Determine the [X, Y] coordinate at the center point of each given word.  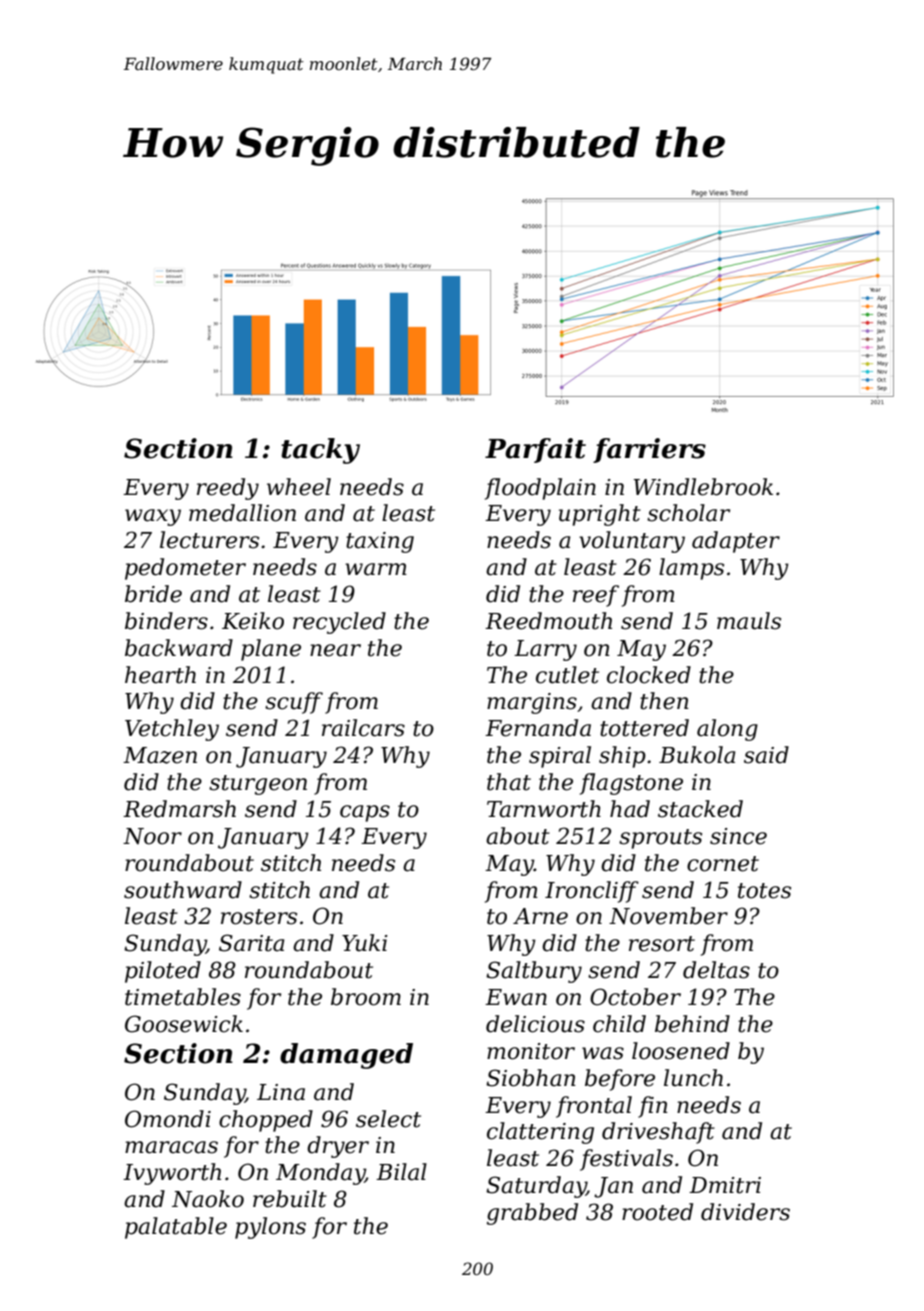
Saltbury [534, 972]
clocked [649, 675]
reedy [228, 489]
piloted [163, 972]
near [335, 650]
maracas [171, 1147]
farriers [649, 450]
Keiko [253, 621]
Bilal [401, 1172]
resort [662, 944]
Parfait [535, 450]
